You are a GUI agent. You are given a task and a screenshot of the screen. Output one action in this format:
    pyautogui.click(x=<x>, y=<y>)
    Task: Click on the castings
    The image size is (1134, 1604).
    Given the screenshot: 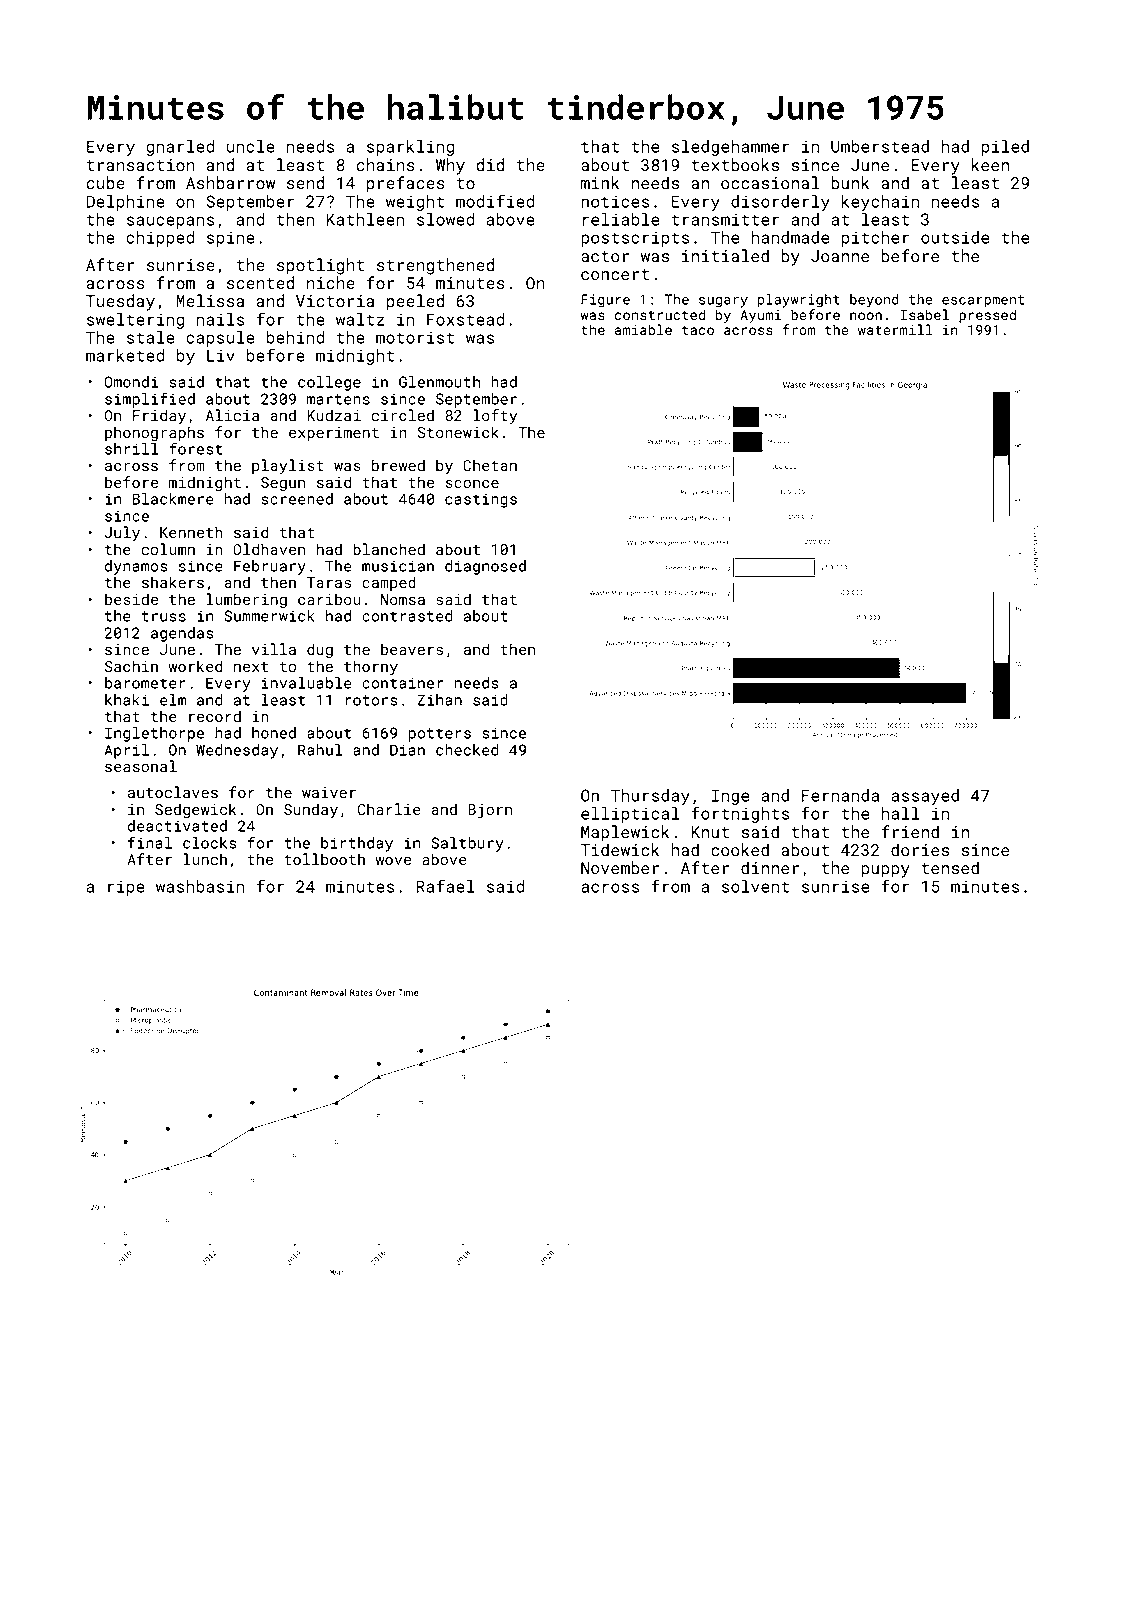 What is the action you would take?
    pyautogui.click(x=481, y=500)
